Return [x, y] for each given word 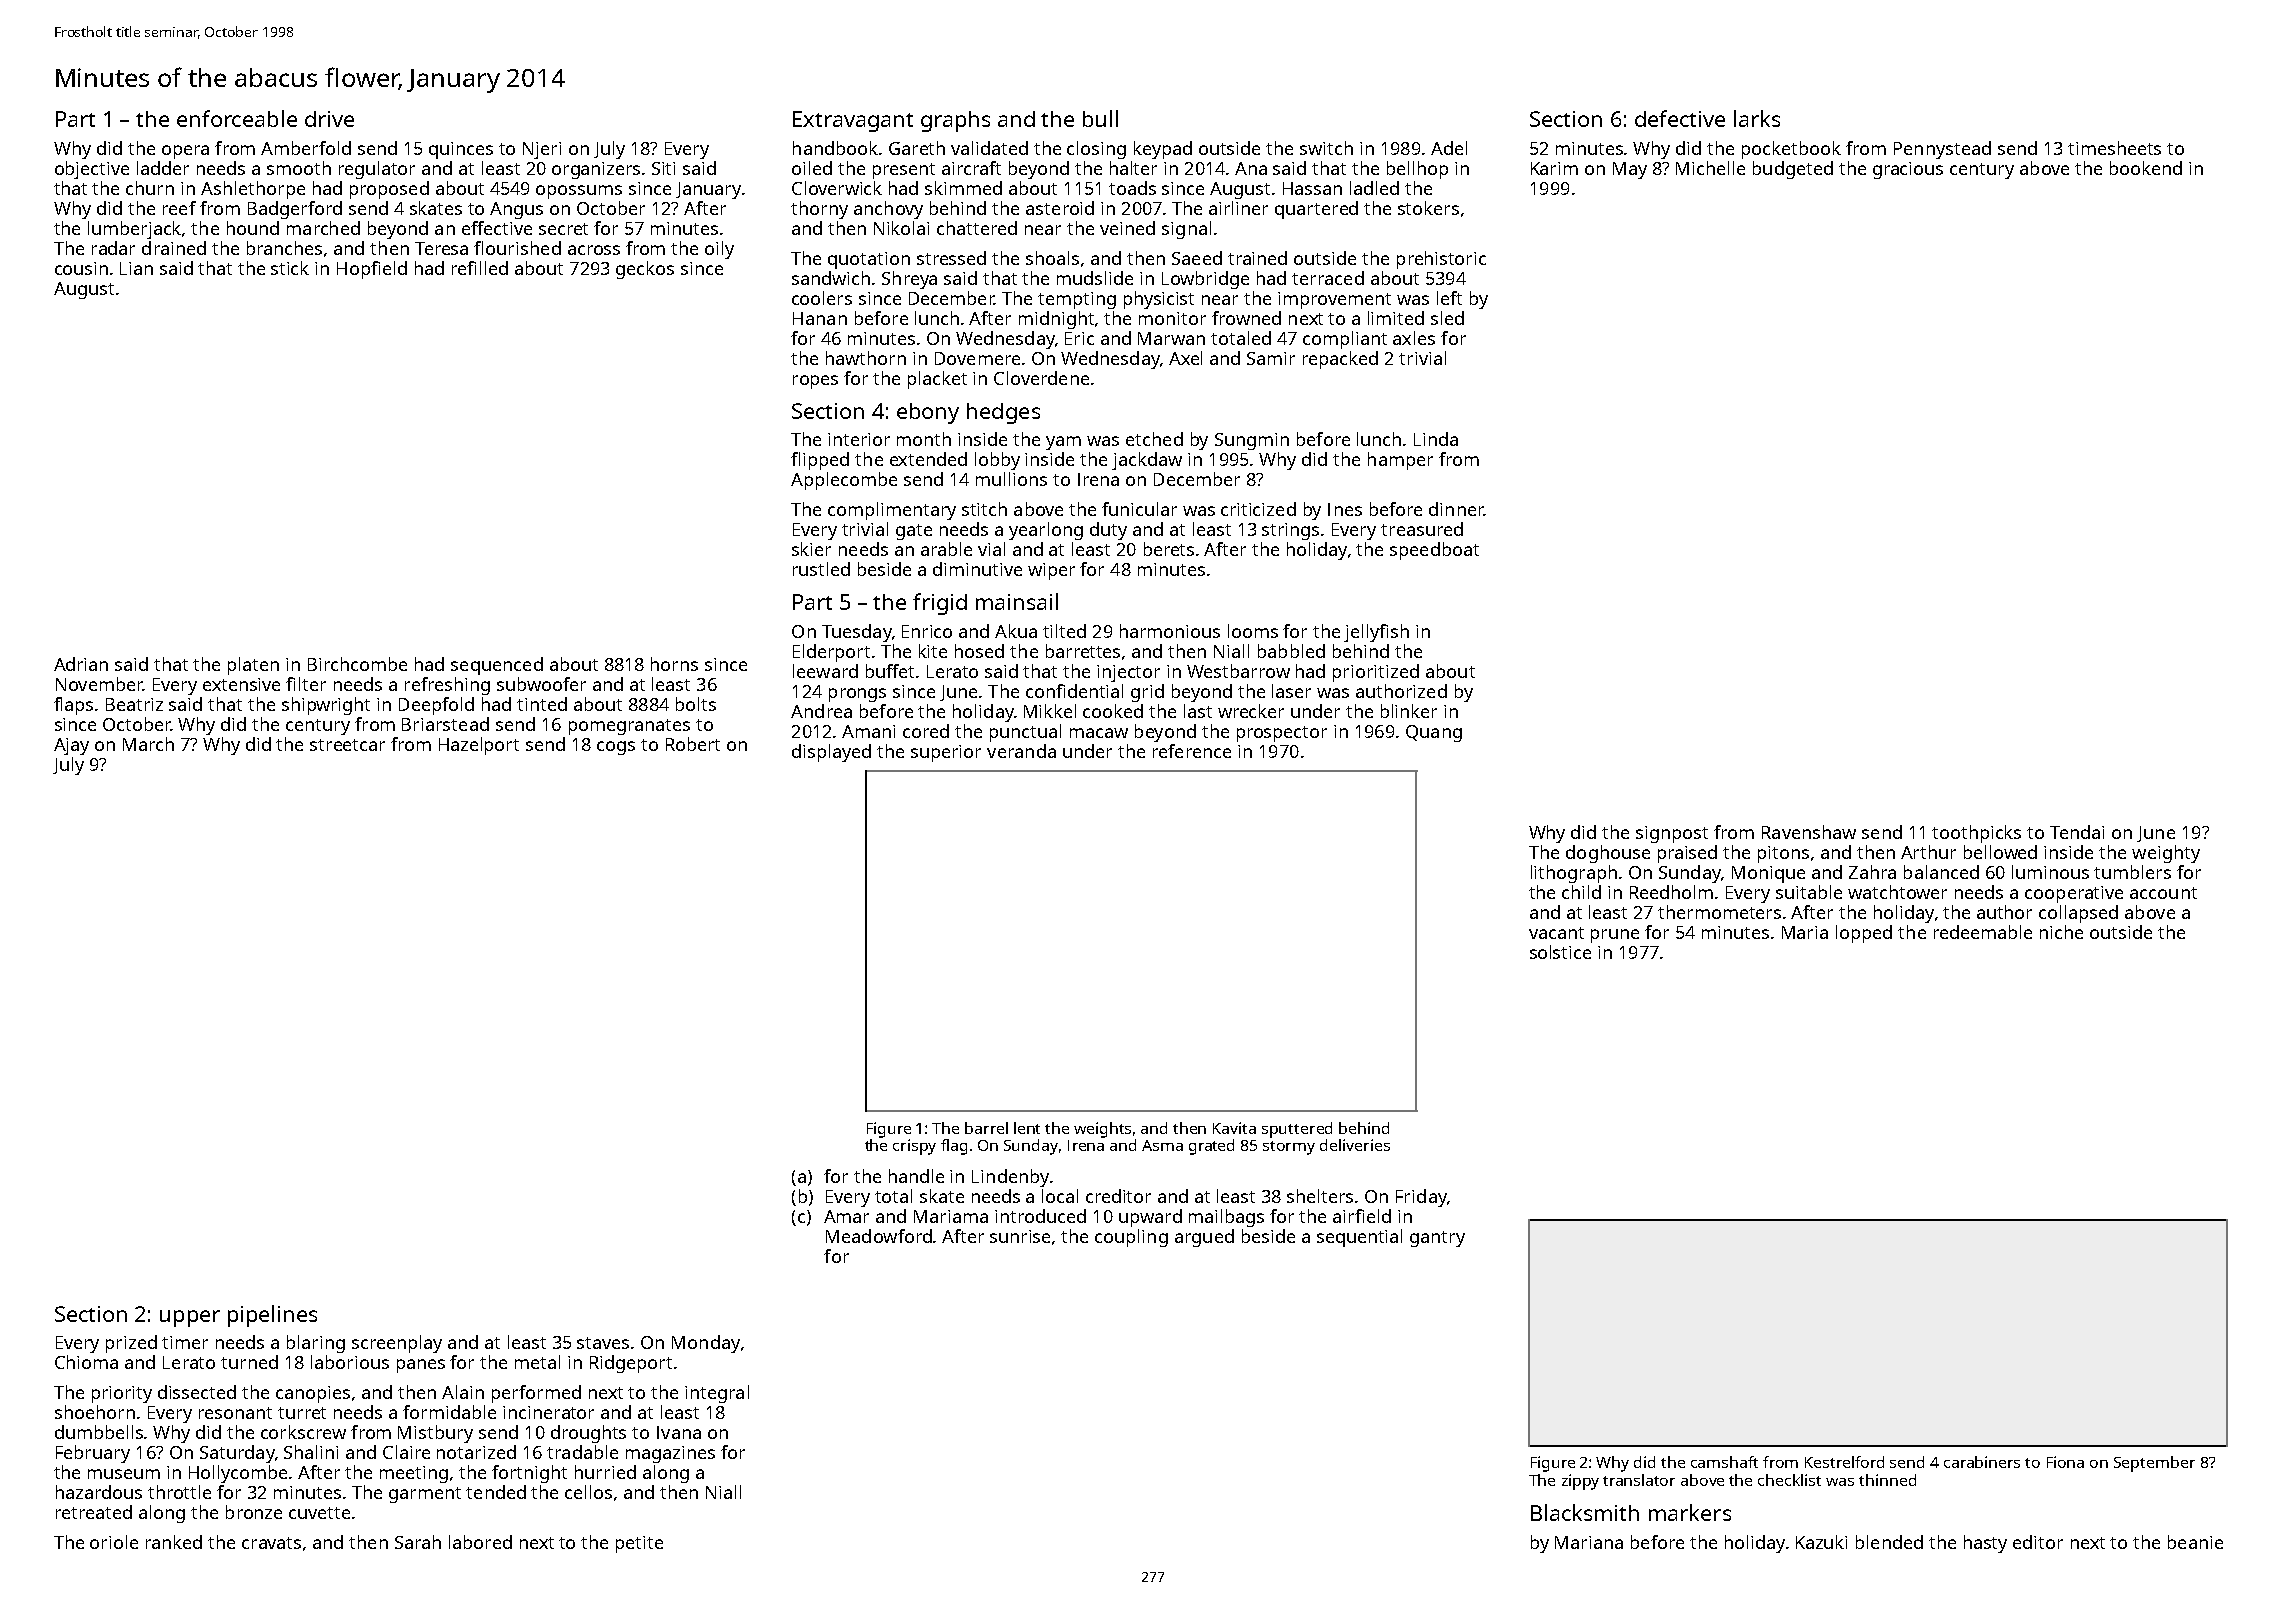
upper [190, 1318]
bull [1100, 118]
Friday [1421, 1198]
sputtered [1297, 1130]
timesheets [2114, 148]
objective [92, 170]
